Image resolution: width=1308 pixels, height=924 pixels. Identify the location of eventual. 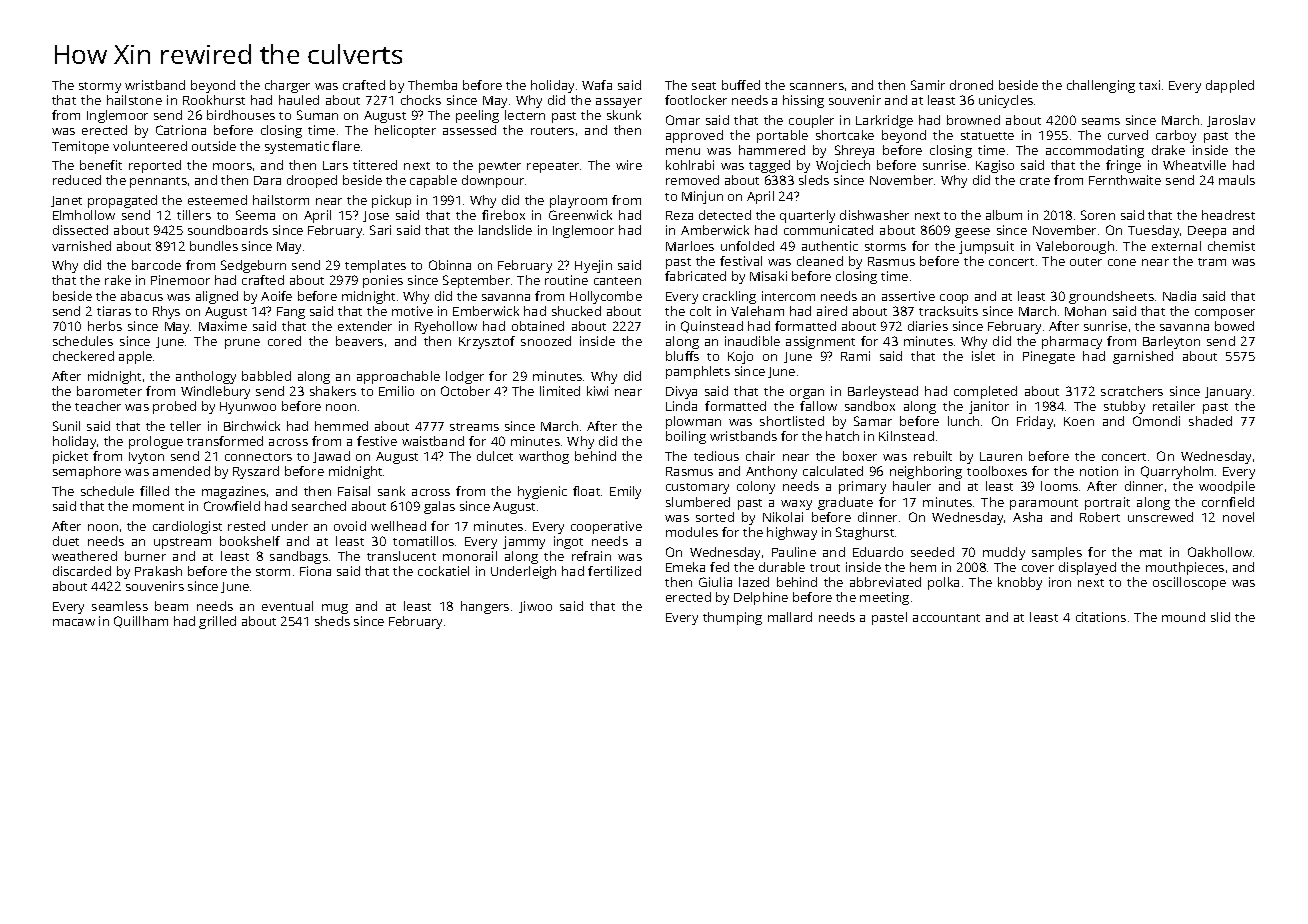
(287, 606).
